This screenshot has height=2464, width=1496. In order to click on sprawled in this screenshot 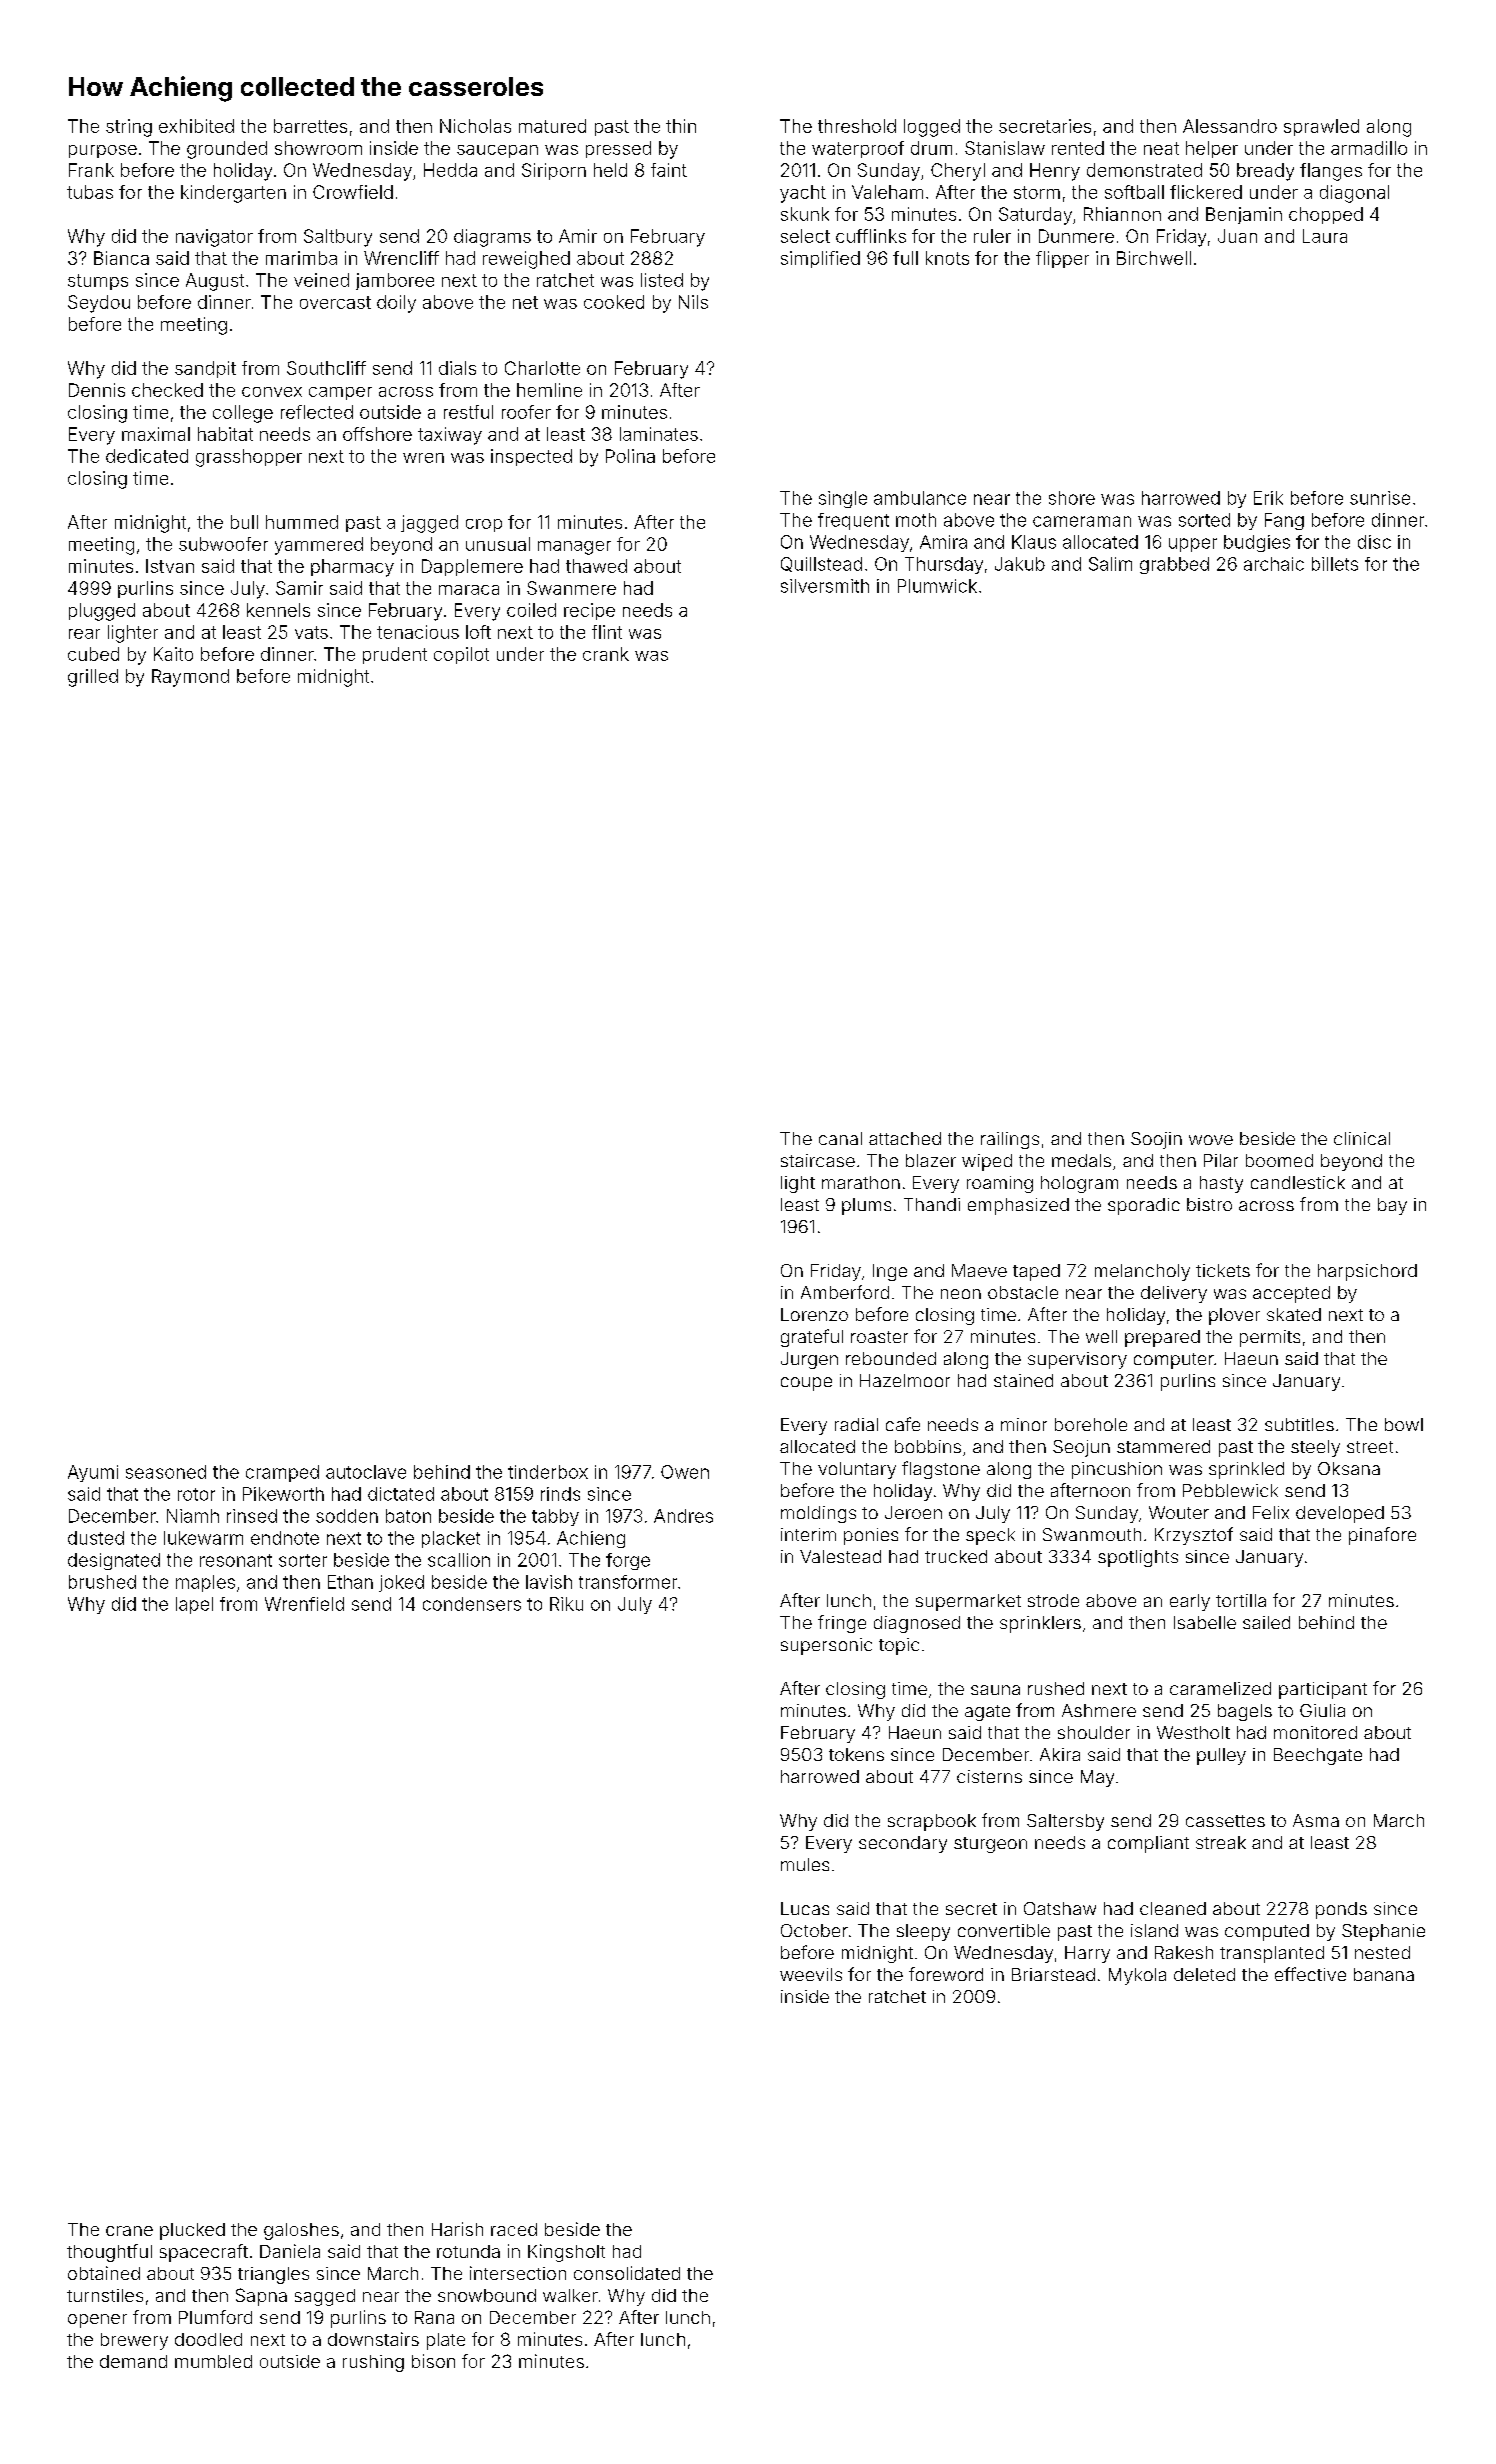, I will do `click(1321, 127)`.
